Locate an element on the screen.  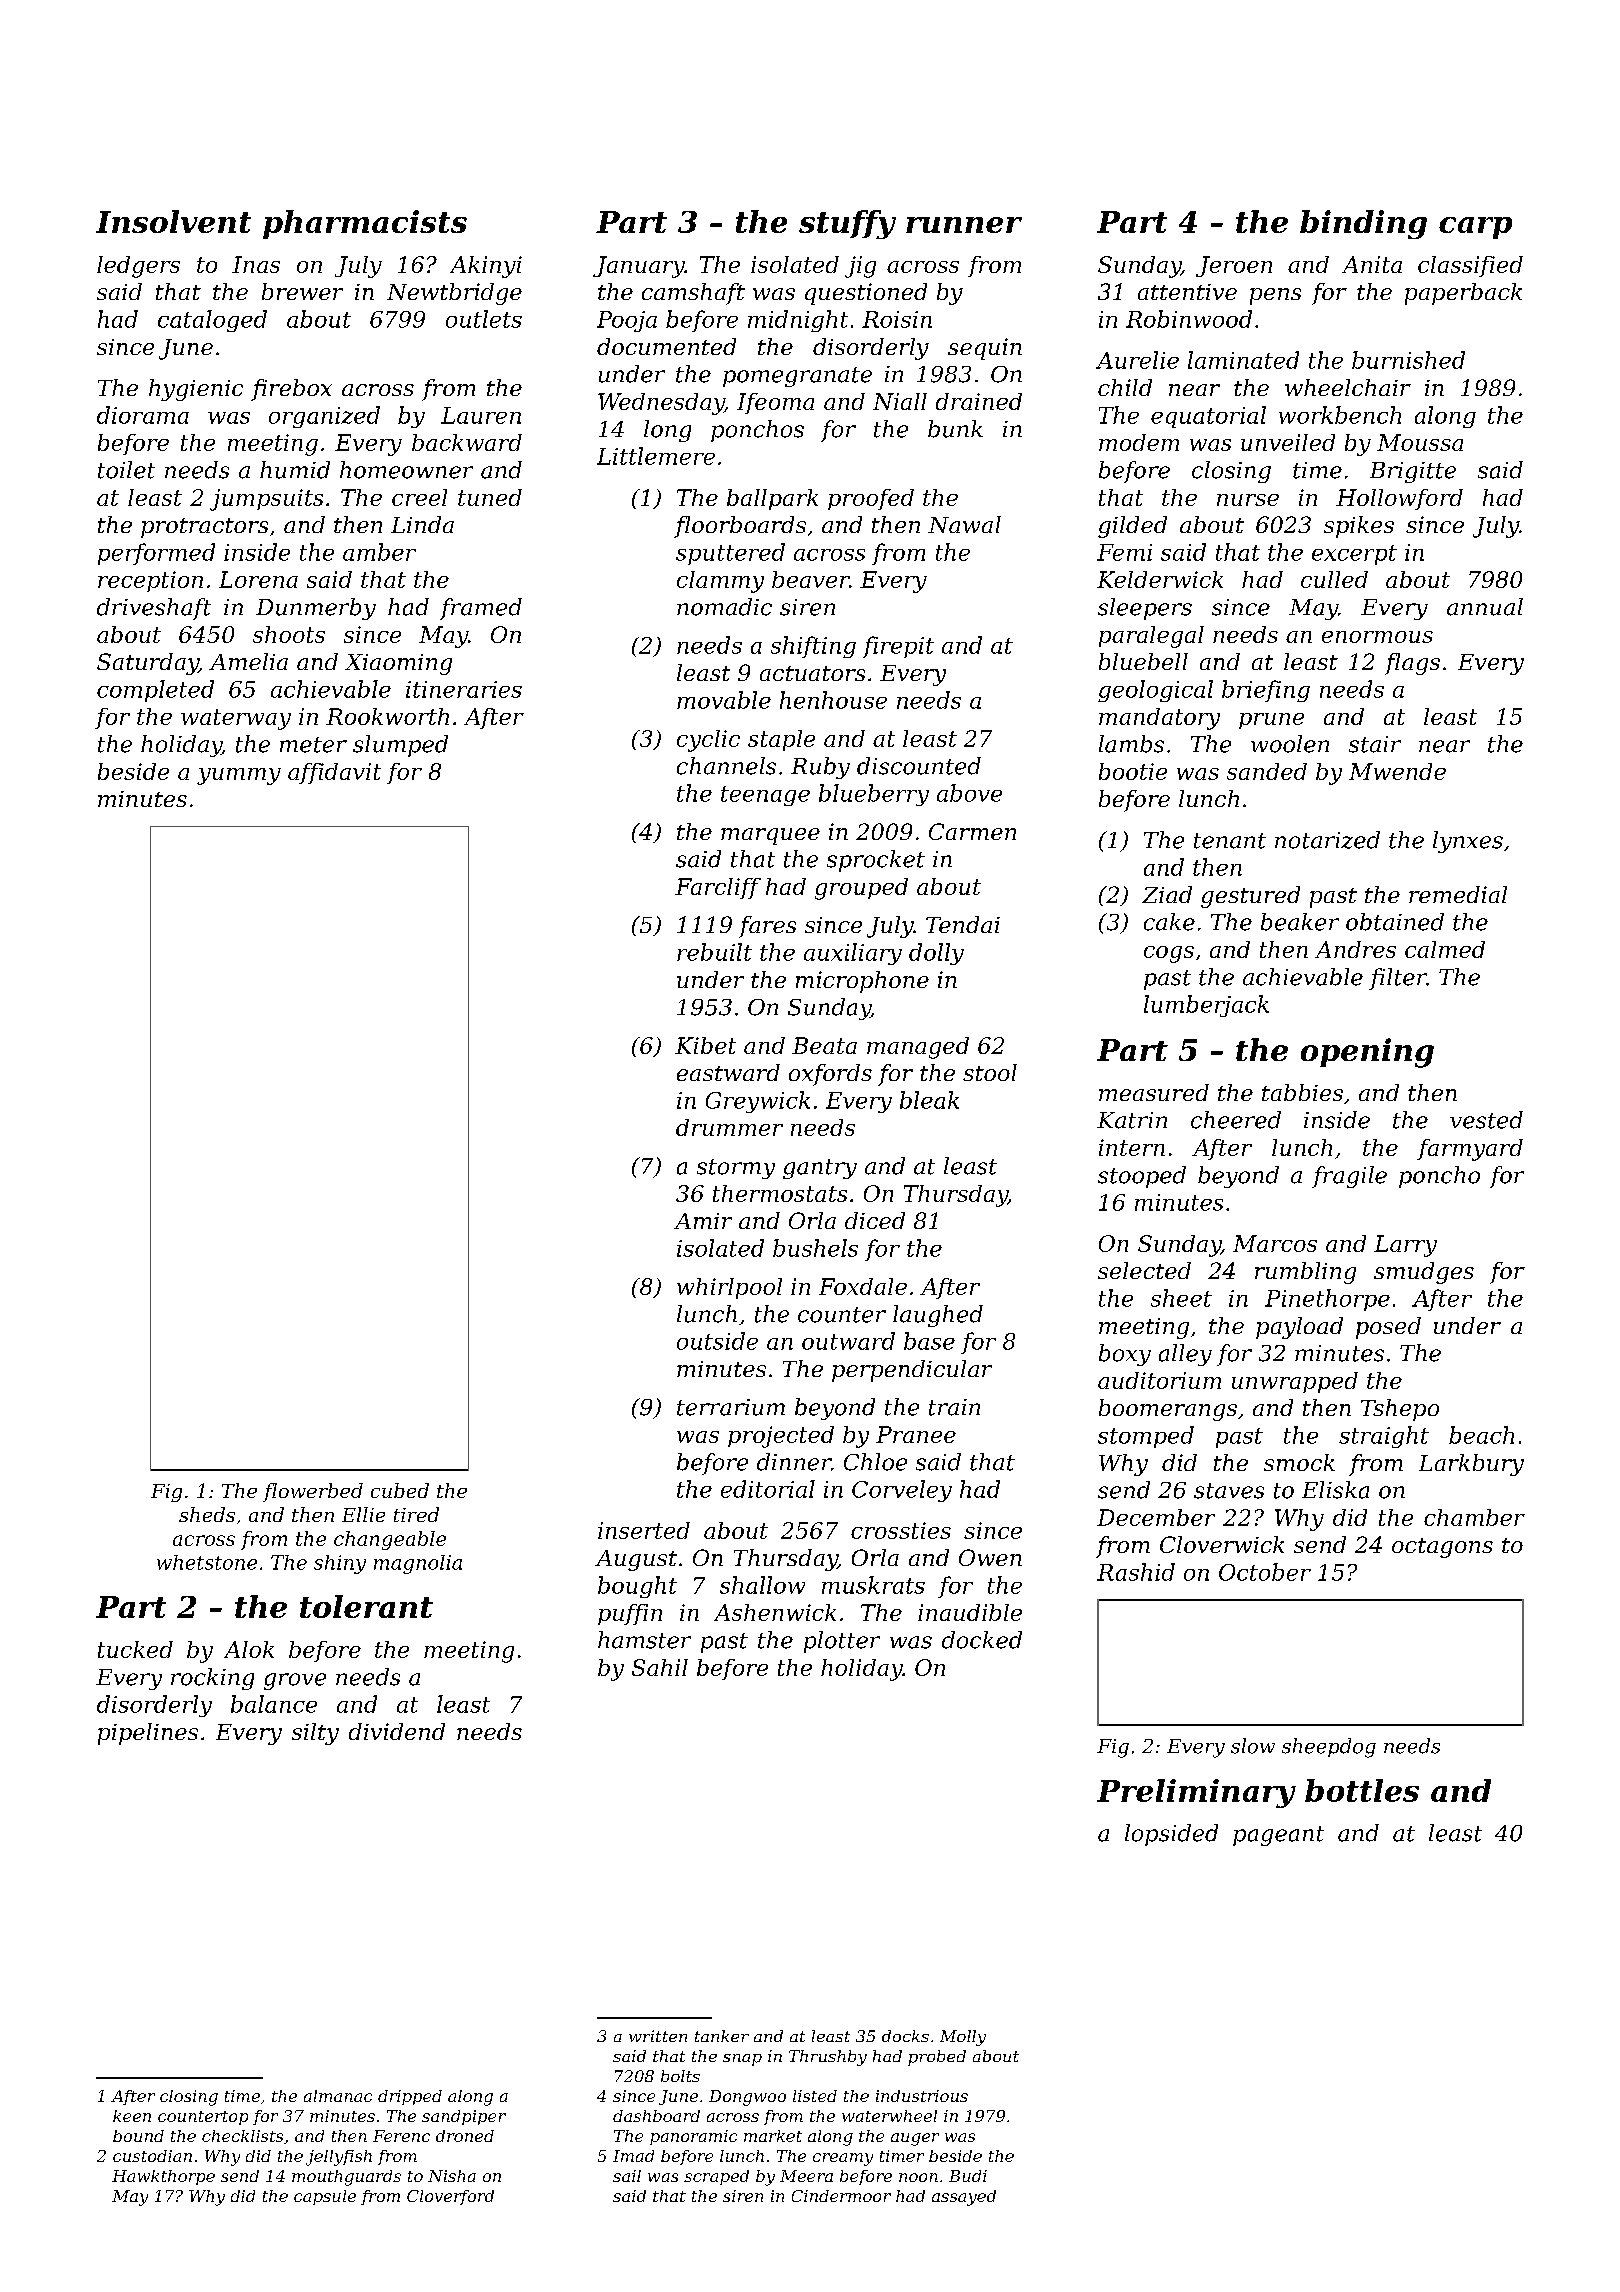
stuffy is located at coordinates (847, 224).
